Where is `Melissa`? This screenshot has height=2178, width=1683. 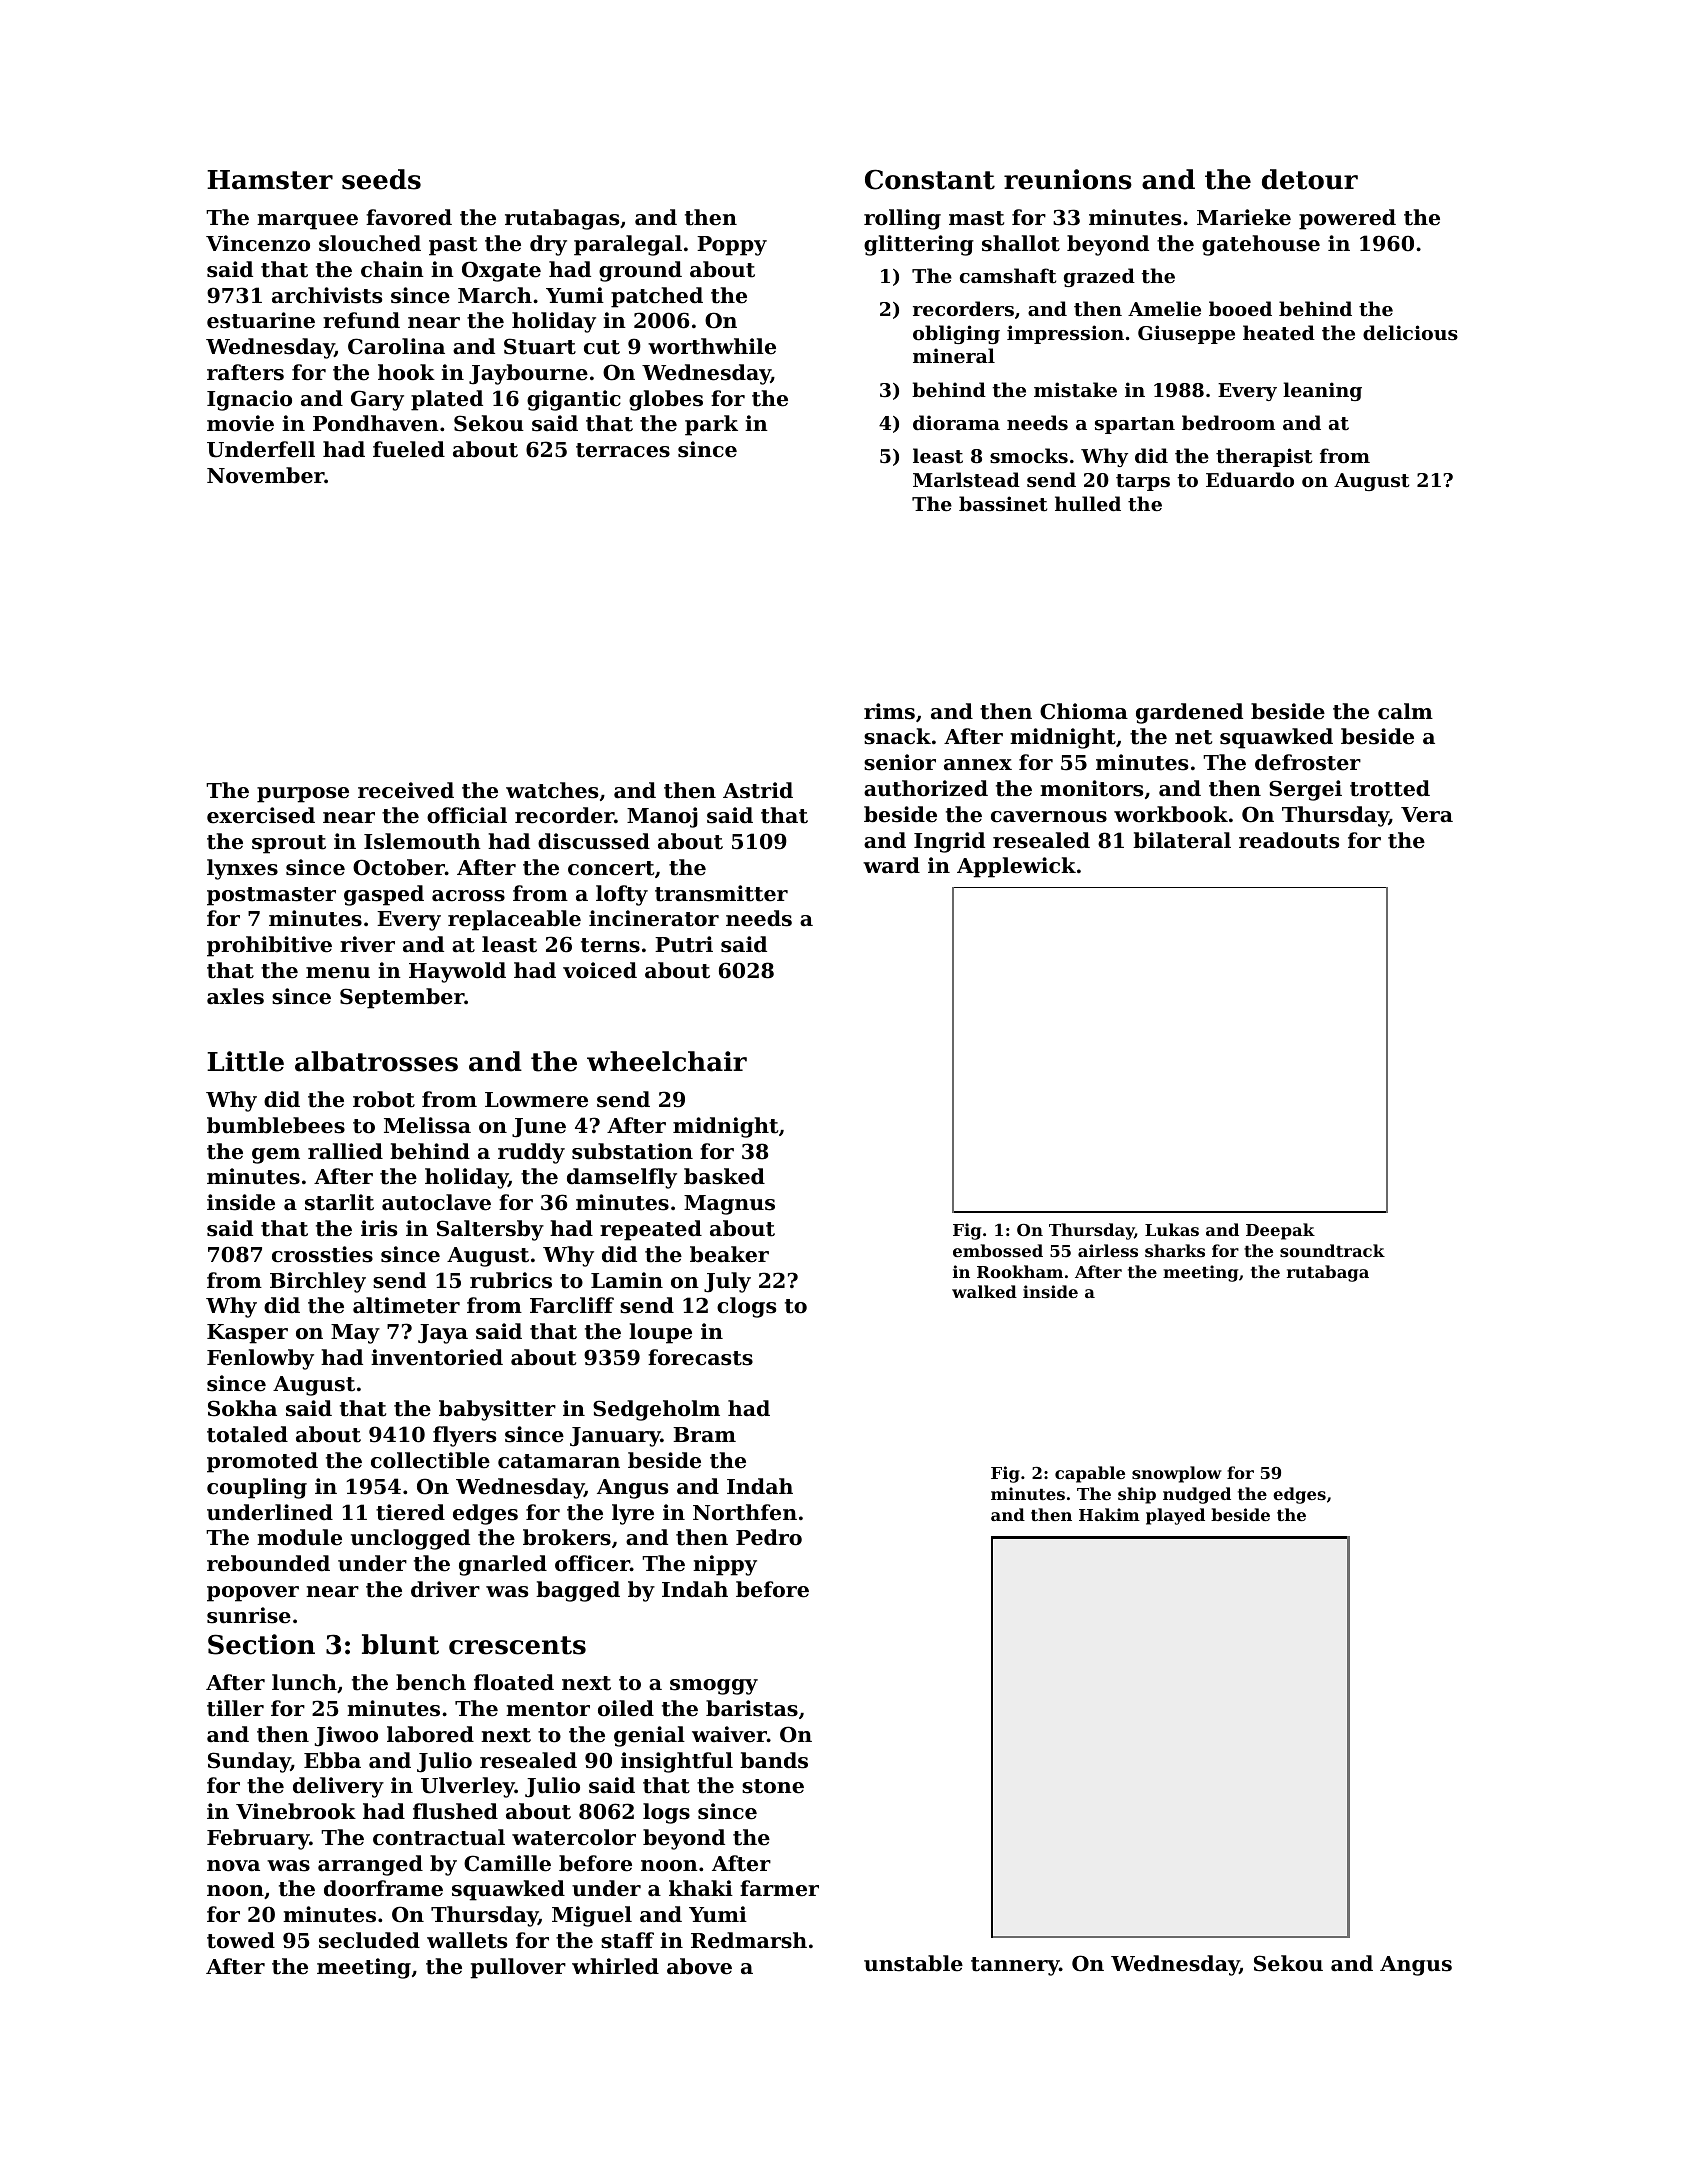 Melissa is located at coordinates (427, 1125).
